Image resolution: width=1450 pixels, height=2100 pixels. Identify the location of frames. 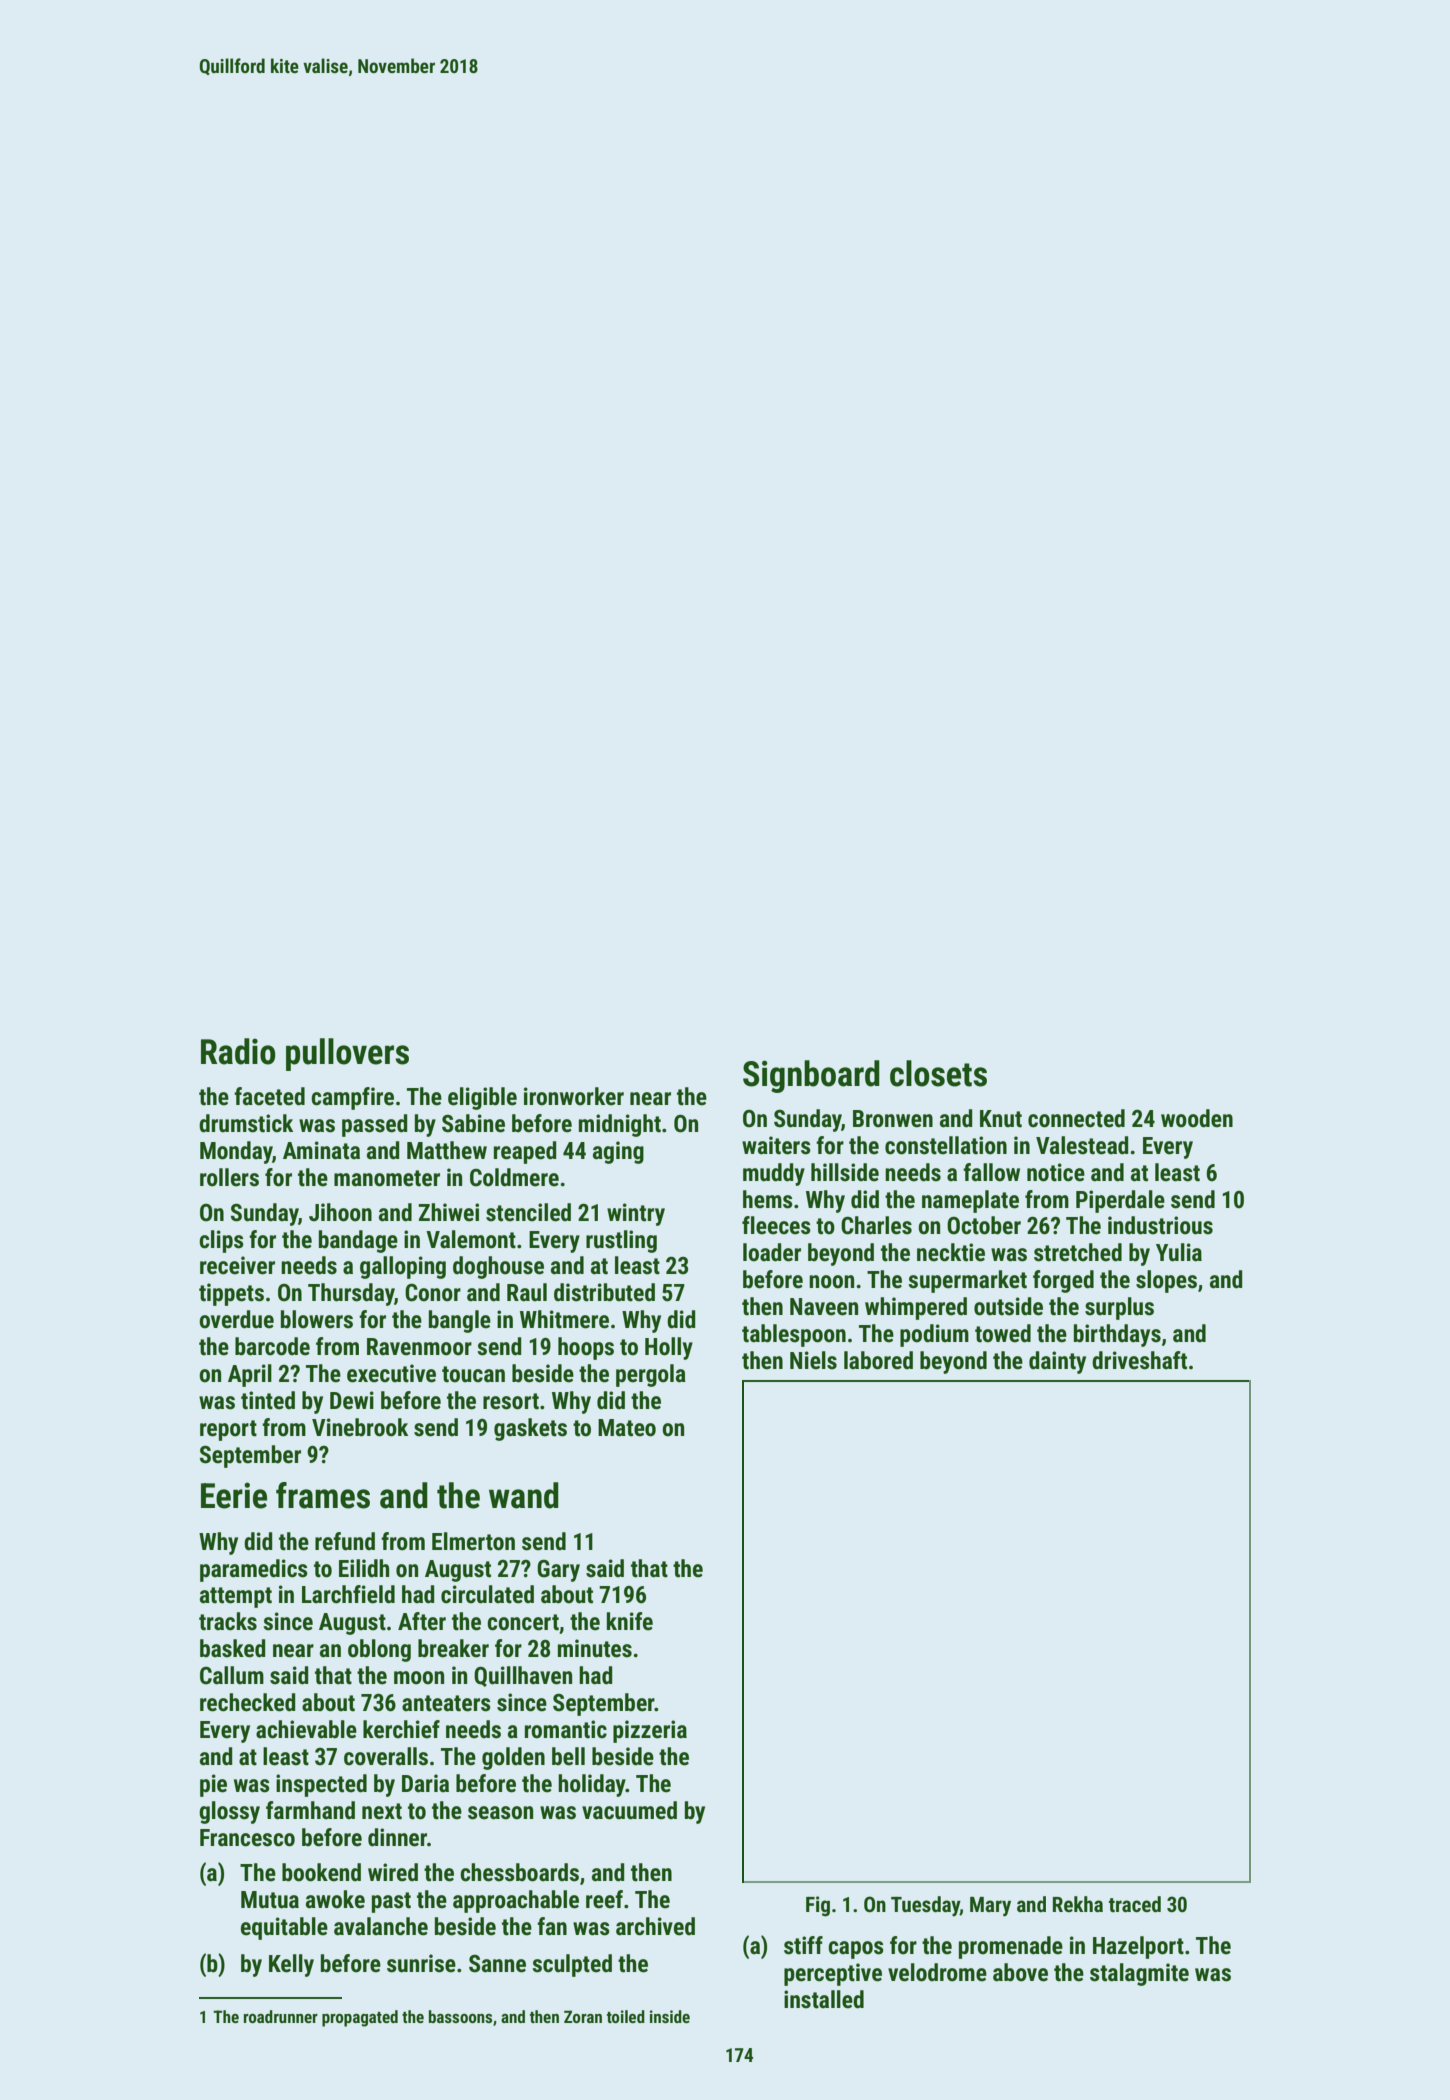
(323, 1495).
